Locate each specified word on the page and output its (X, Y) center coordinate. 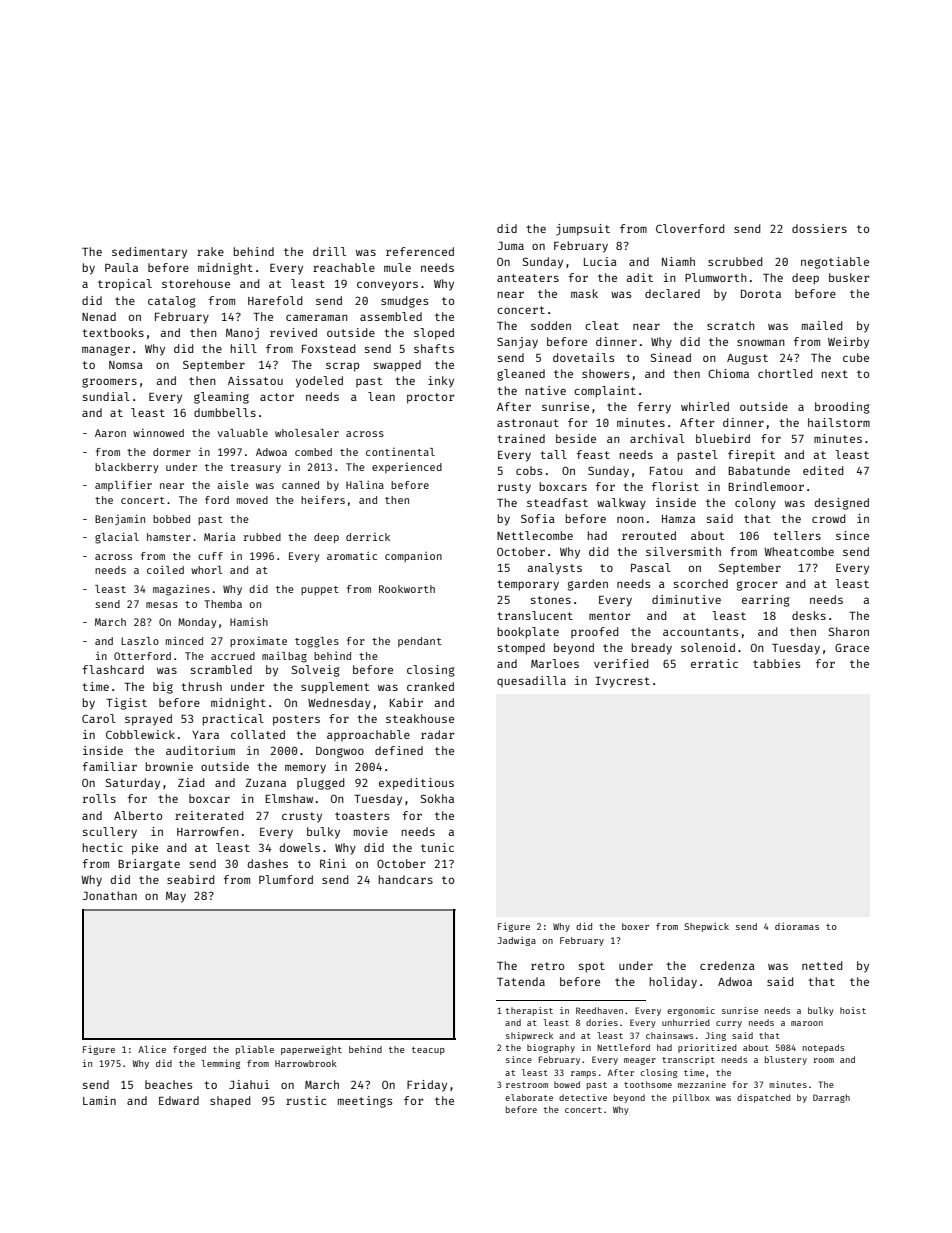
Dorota (761, 294)
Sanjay (517, 343)
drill (329, 251)
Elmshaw (289, 798)
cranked (430, 686)
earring (766, 601)
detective (583, 1097)
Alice (152, 1049)
